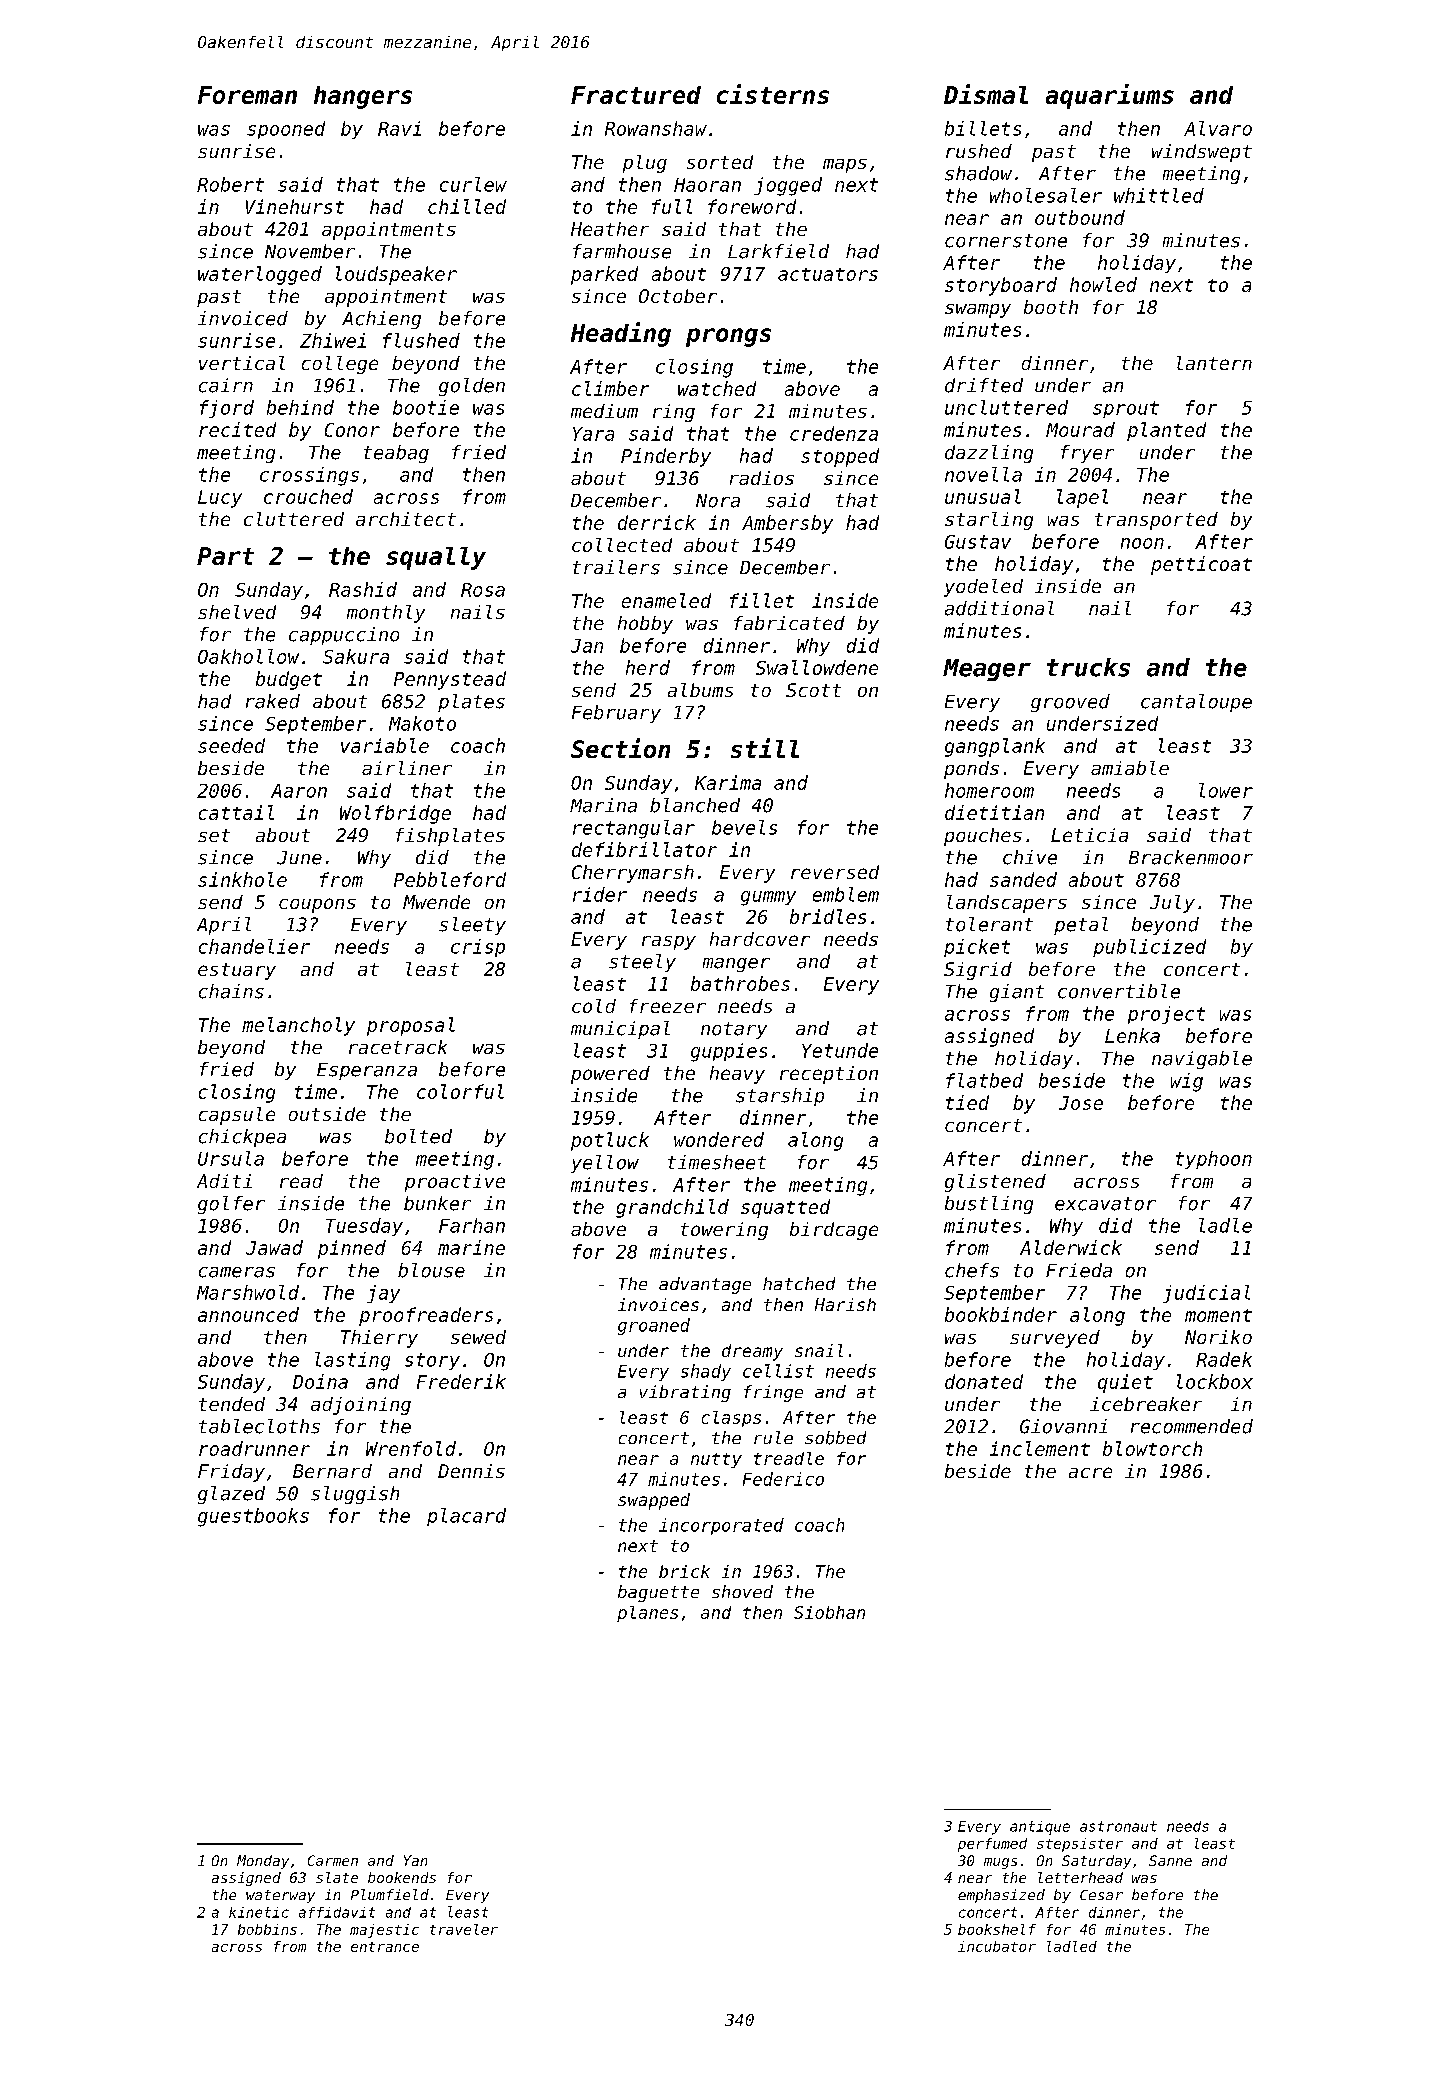 The image size is (1450, 2100). Describe the element at coordinates (622, 545) in the image. I see `collected` at that location.
